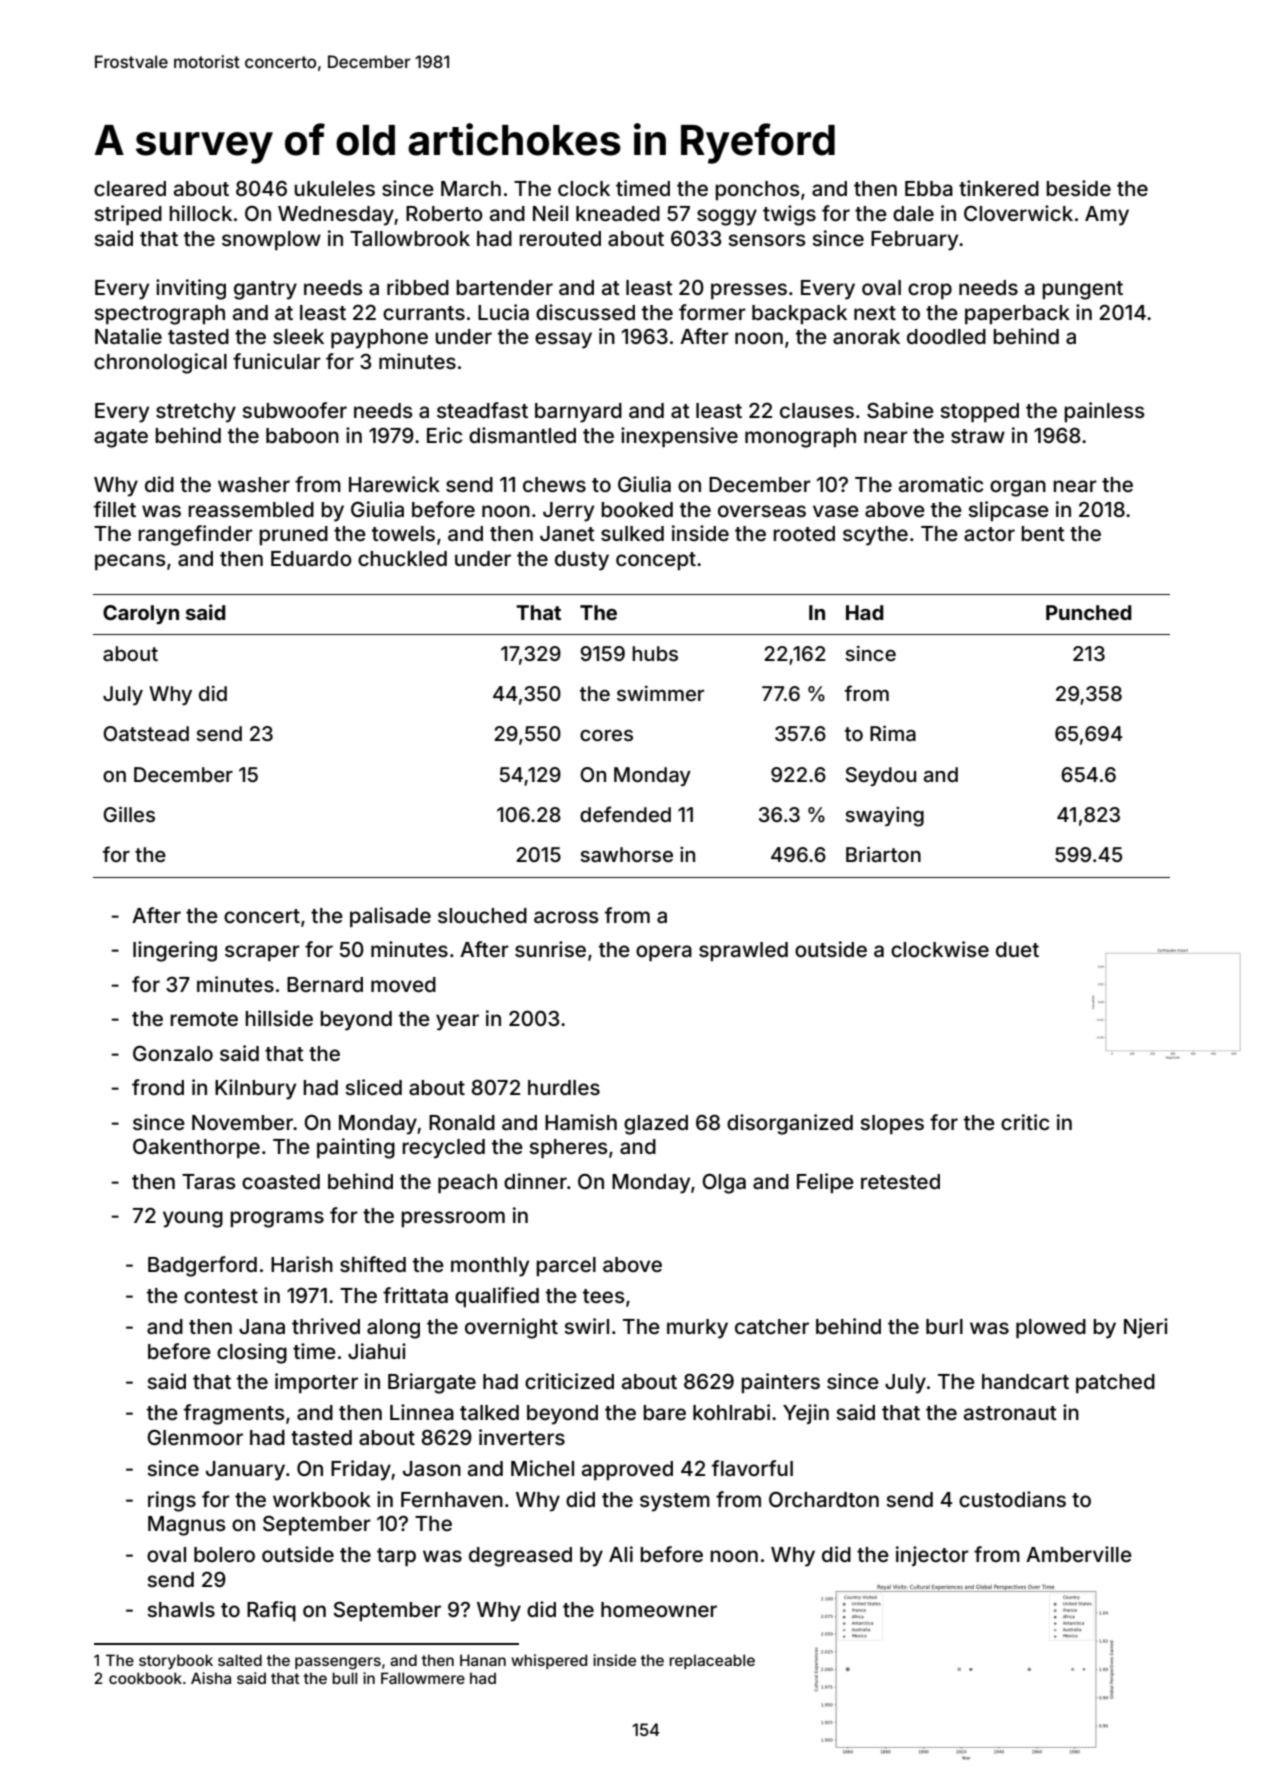  I want to click on Fallowmere, so click(423, 1678).
